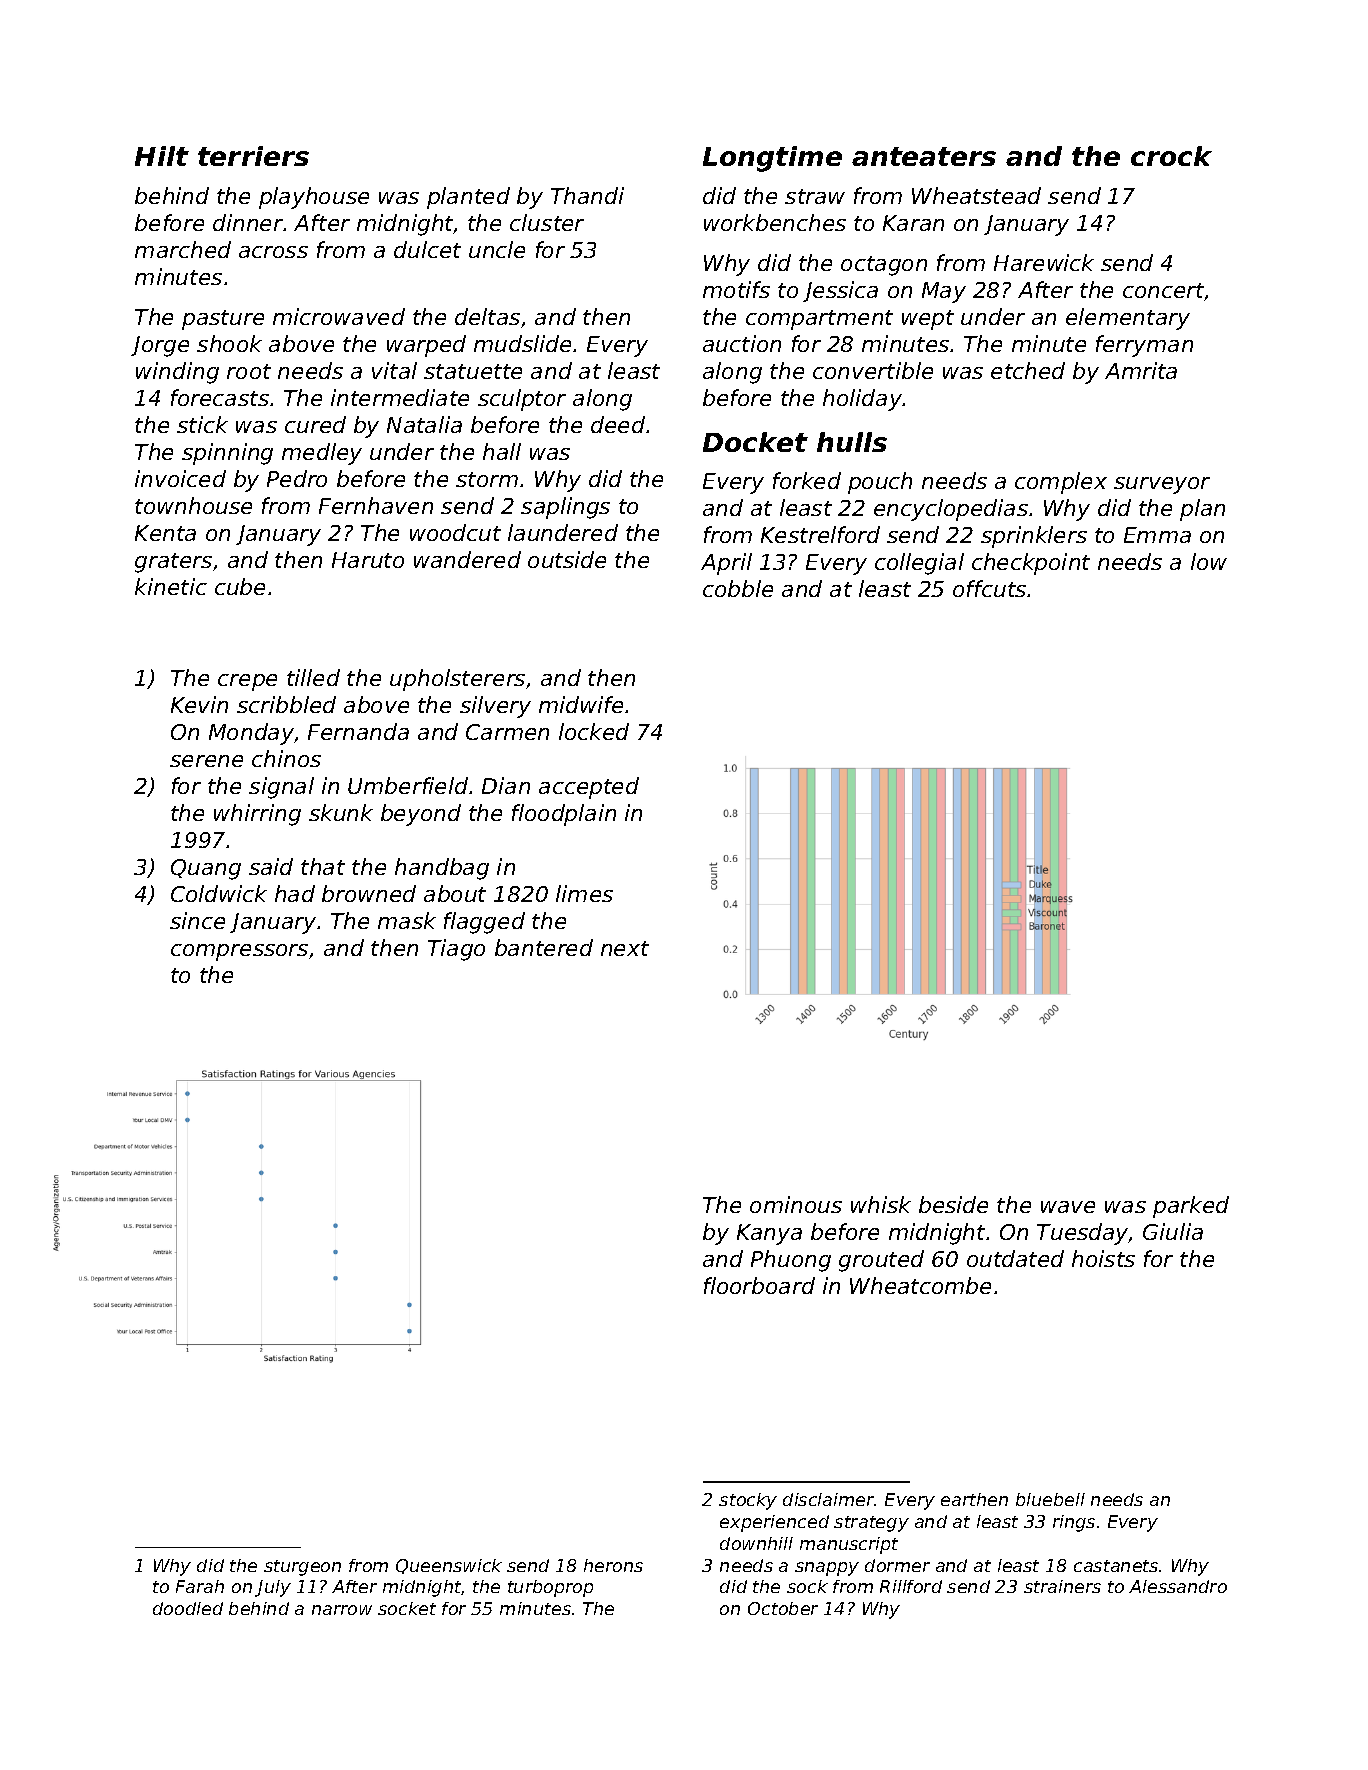  What do you see at coordinates (1173, 1231) in the document?
I see `Giulia` at bounding box center [1173, 1231].
